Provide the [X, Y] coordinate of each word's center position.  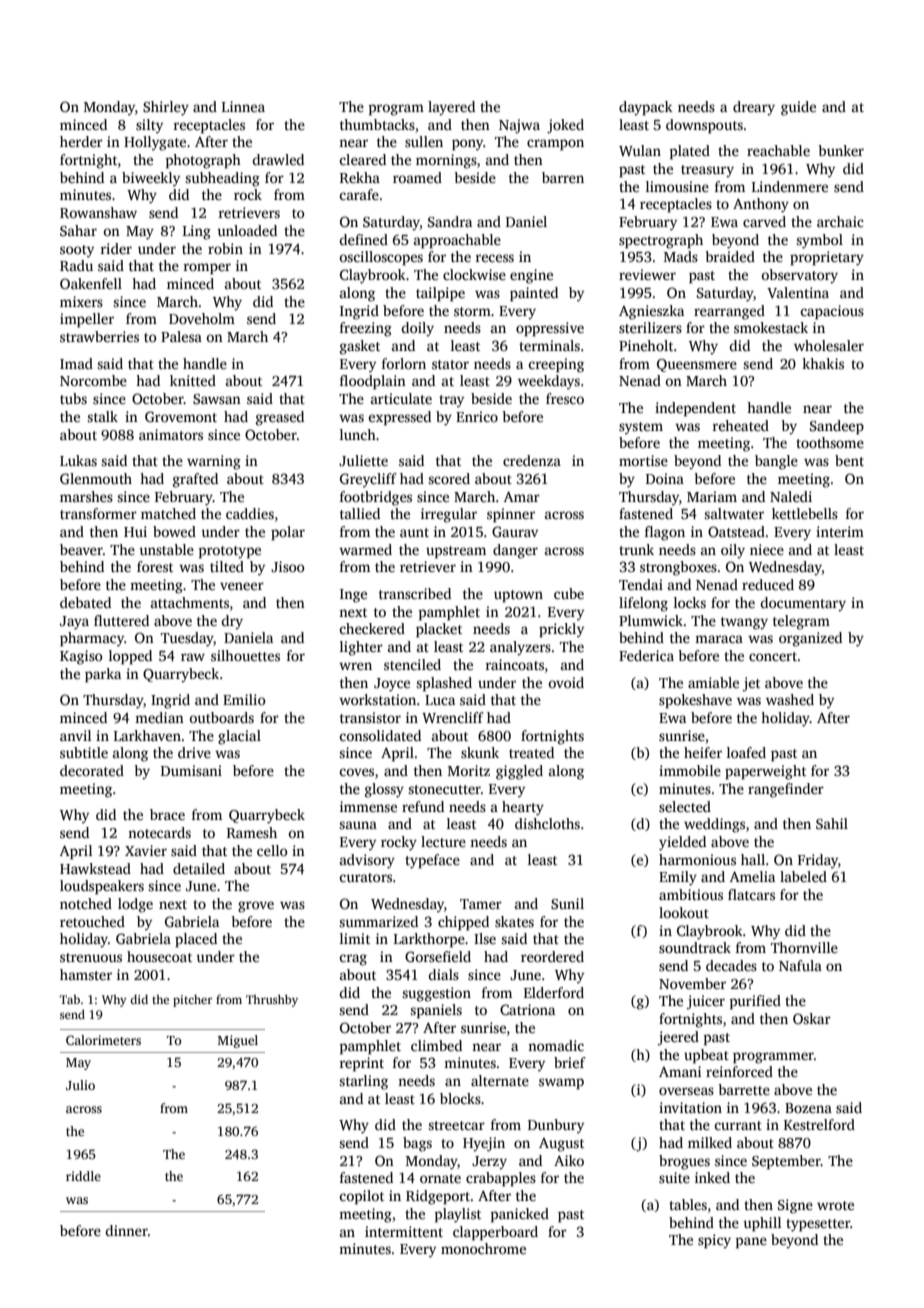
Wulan [640, 150]
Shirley [166, 108]
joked [565, 126]
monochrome [483, 1248]
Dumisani [191, 770]
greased [280, 418]
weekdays [549, 382]
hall [753, 859]
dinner [126, 1230]
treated [531, 752]
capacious [832, 312]
